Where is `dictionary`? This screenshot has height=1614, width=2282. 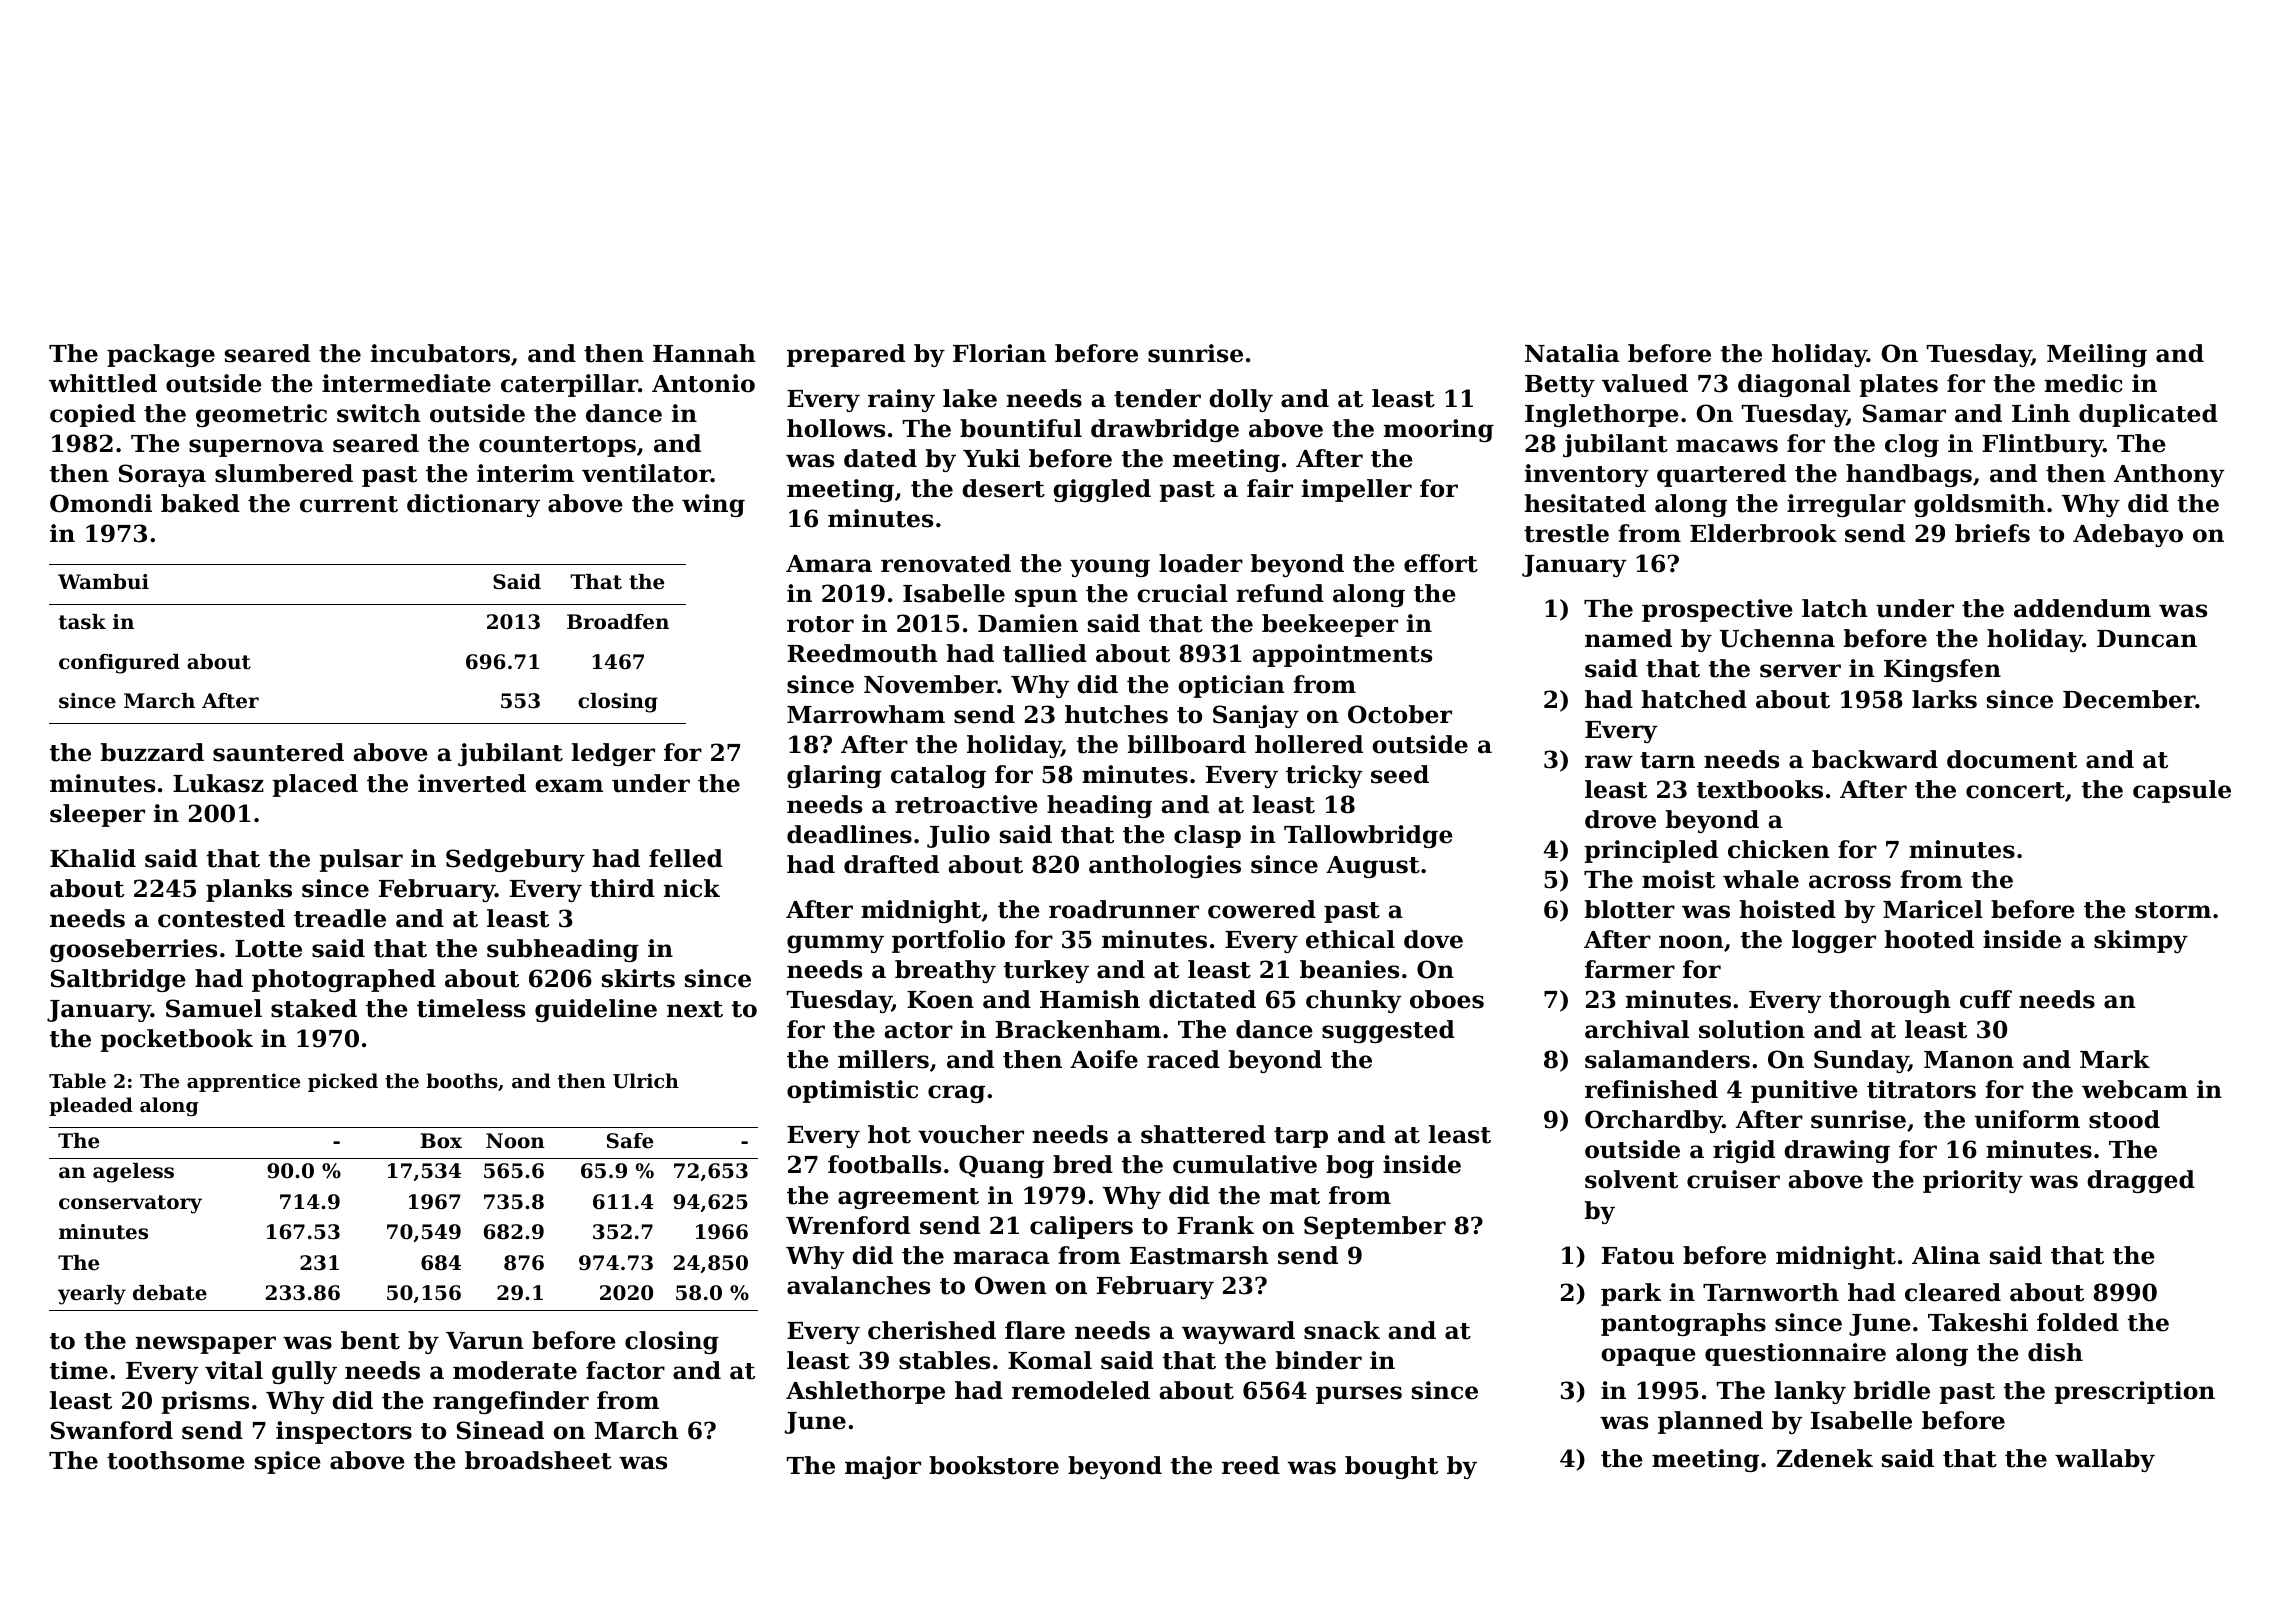
dictionary is located at coordinates (473, 505).
